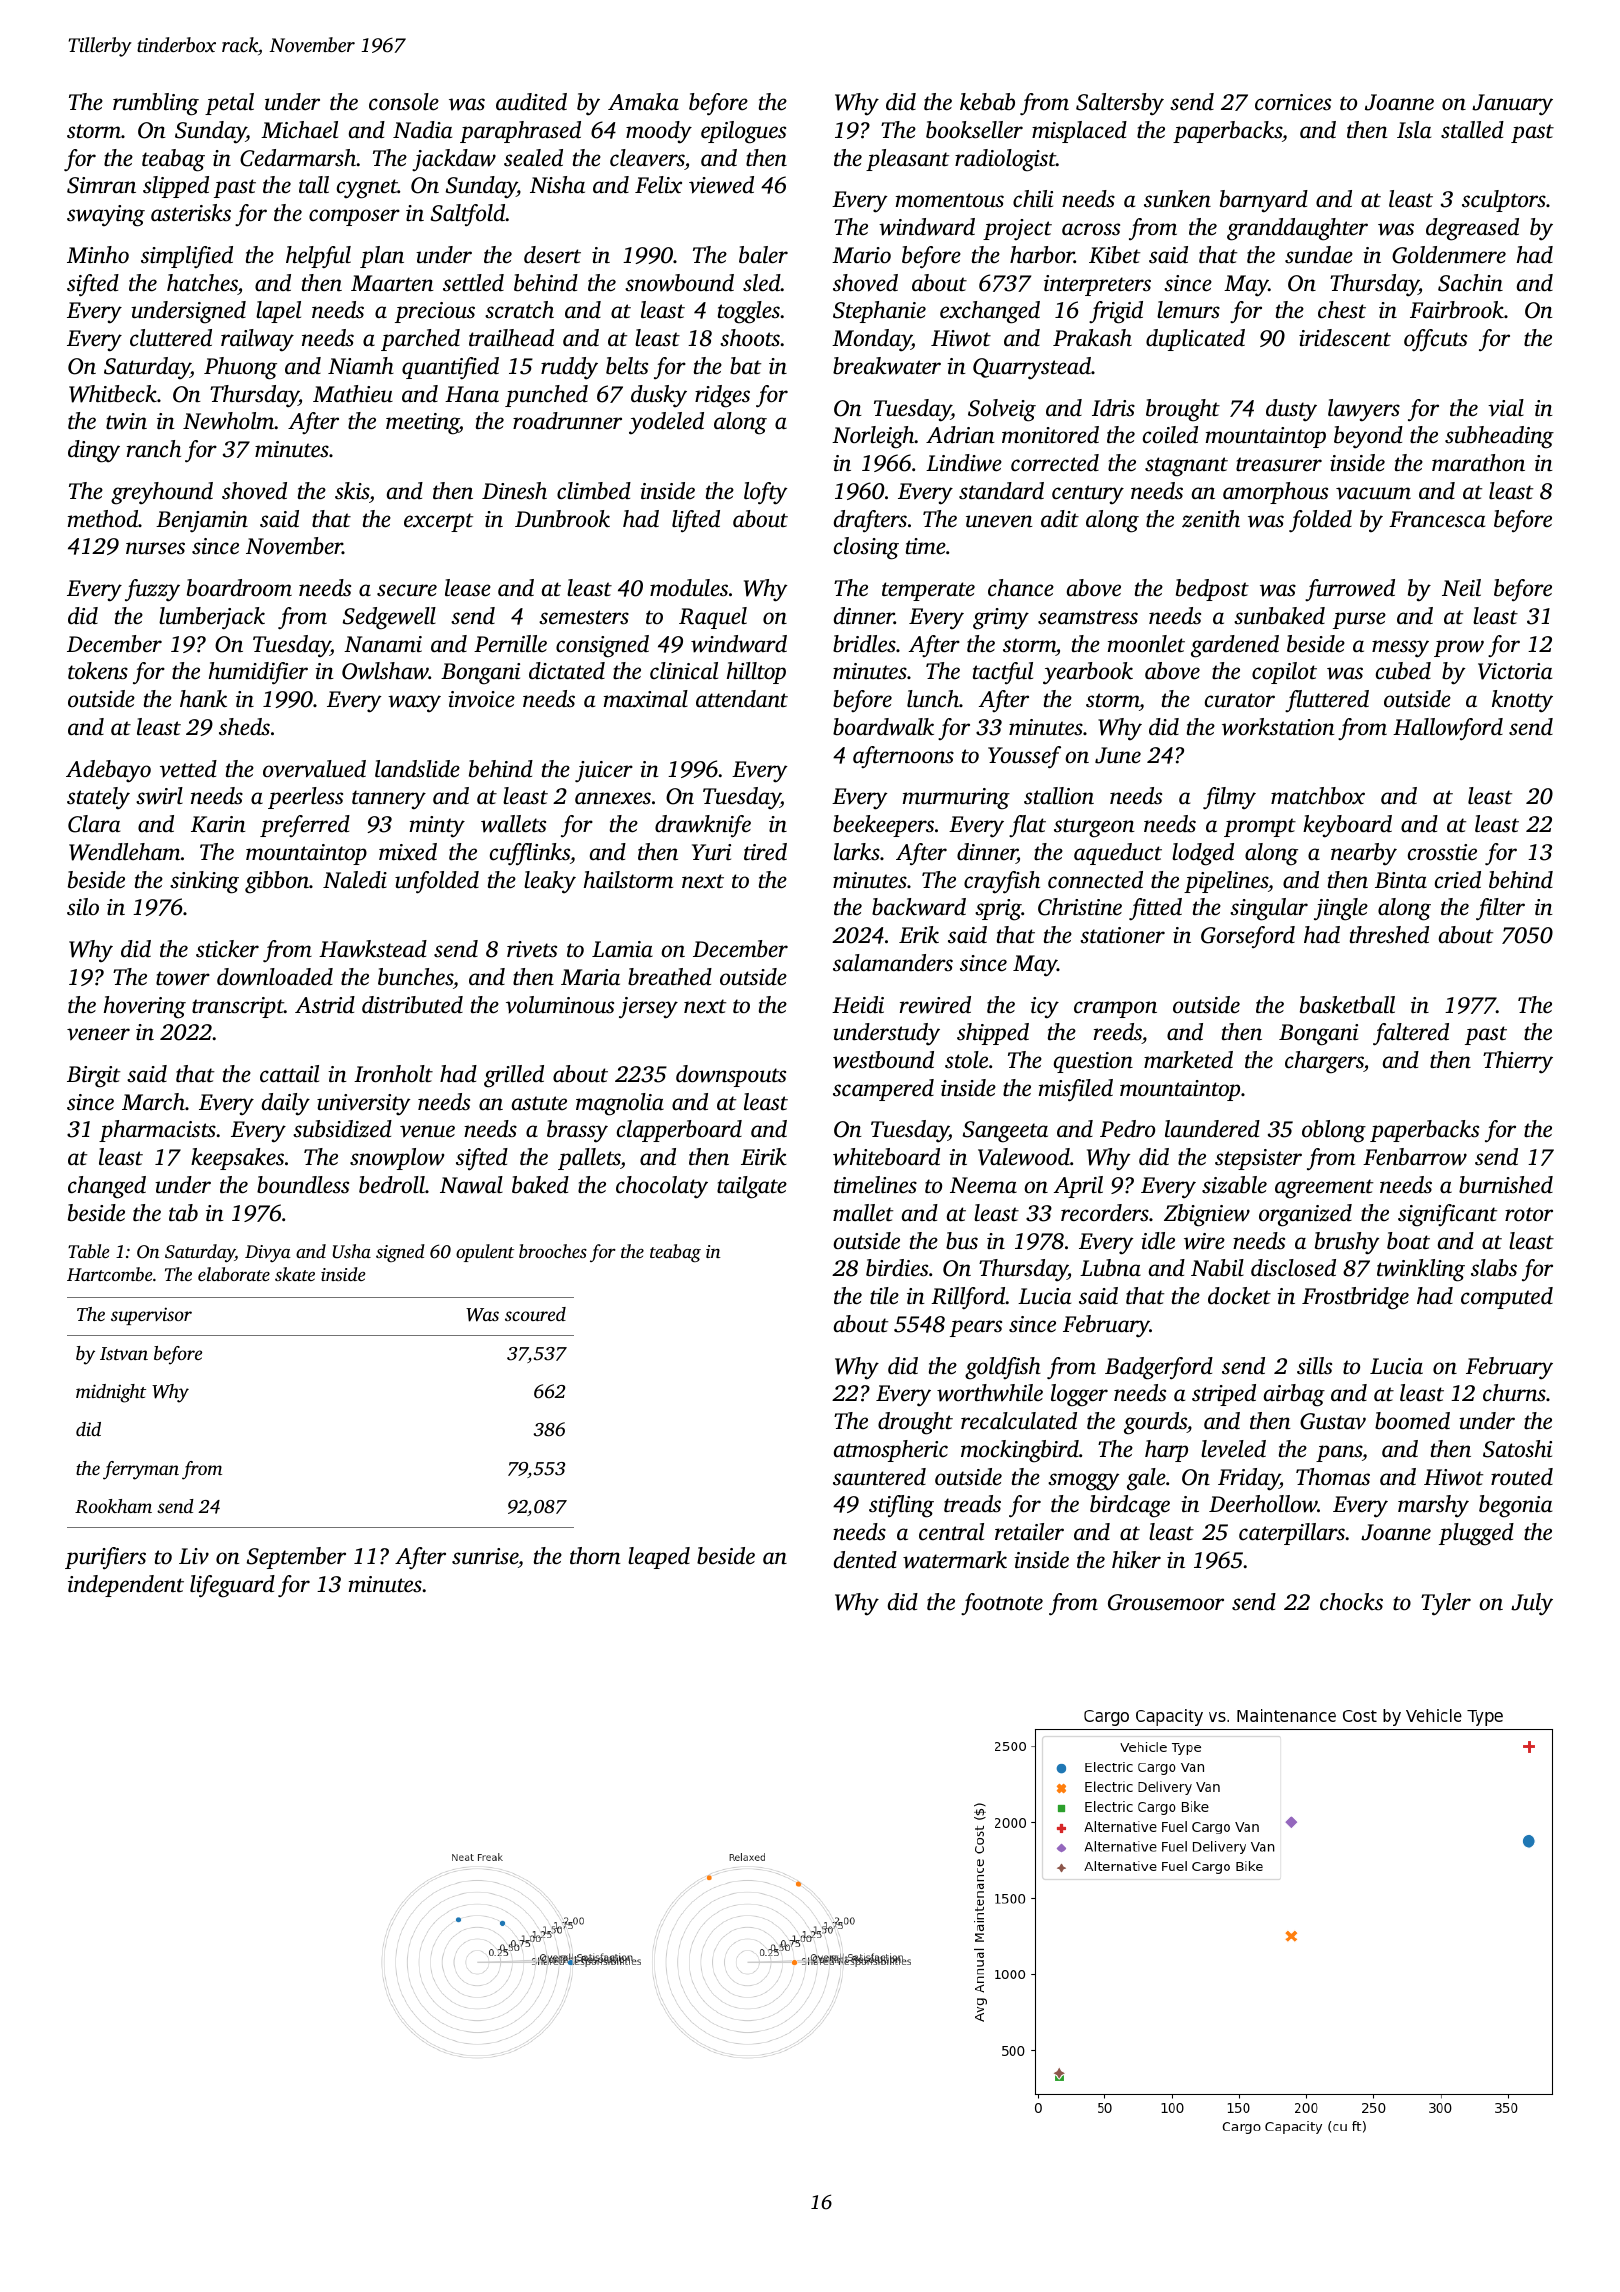 The height and width of the image is (2292, 1620). I want to click on airbag, so click(1294, 1395).
